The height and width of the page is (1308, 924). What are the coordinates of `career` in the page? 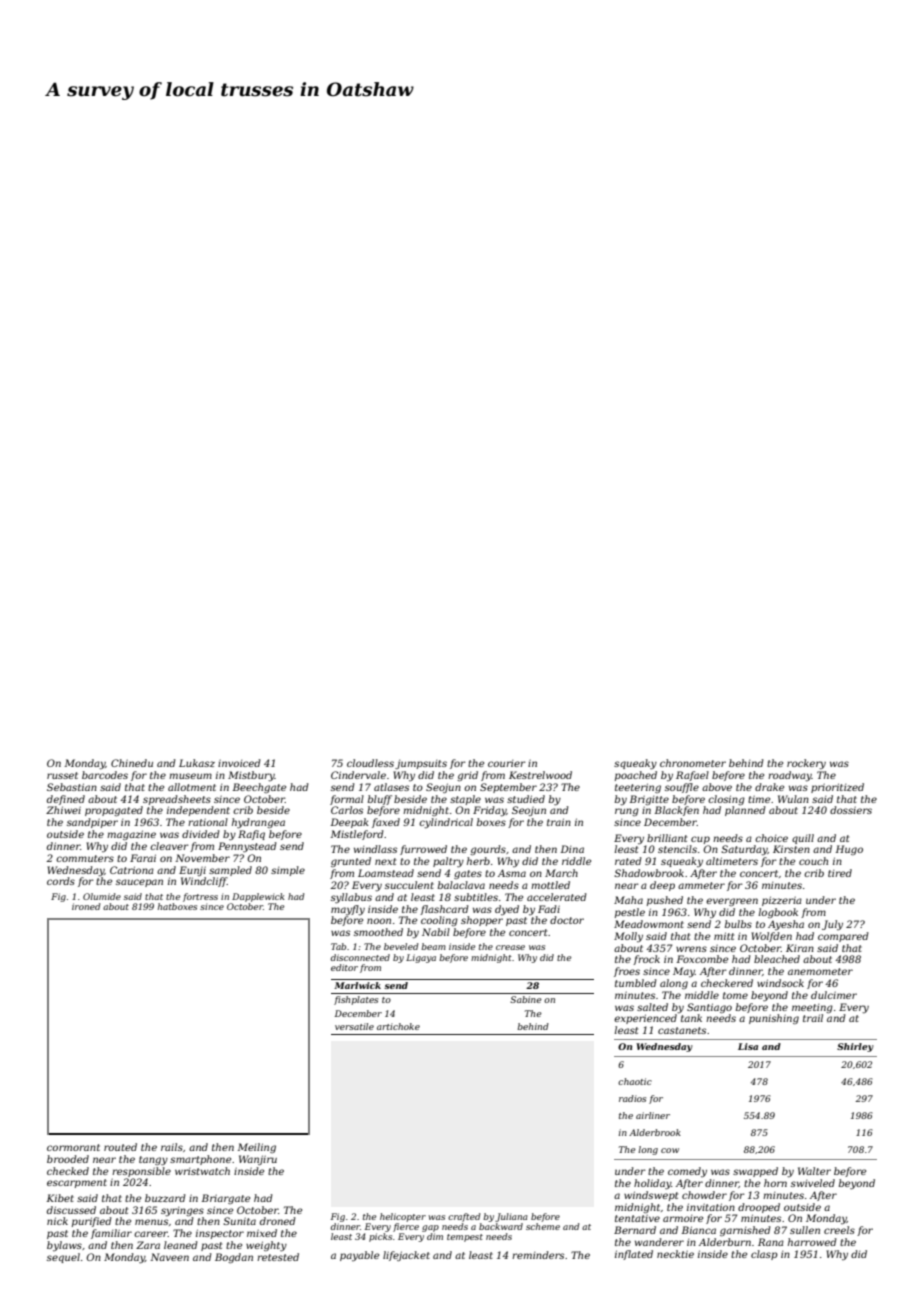 It's located at (151, 1234).
